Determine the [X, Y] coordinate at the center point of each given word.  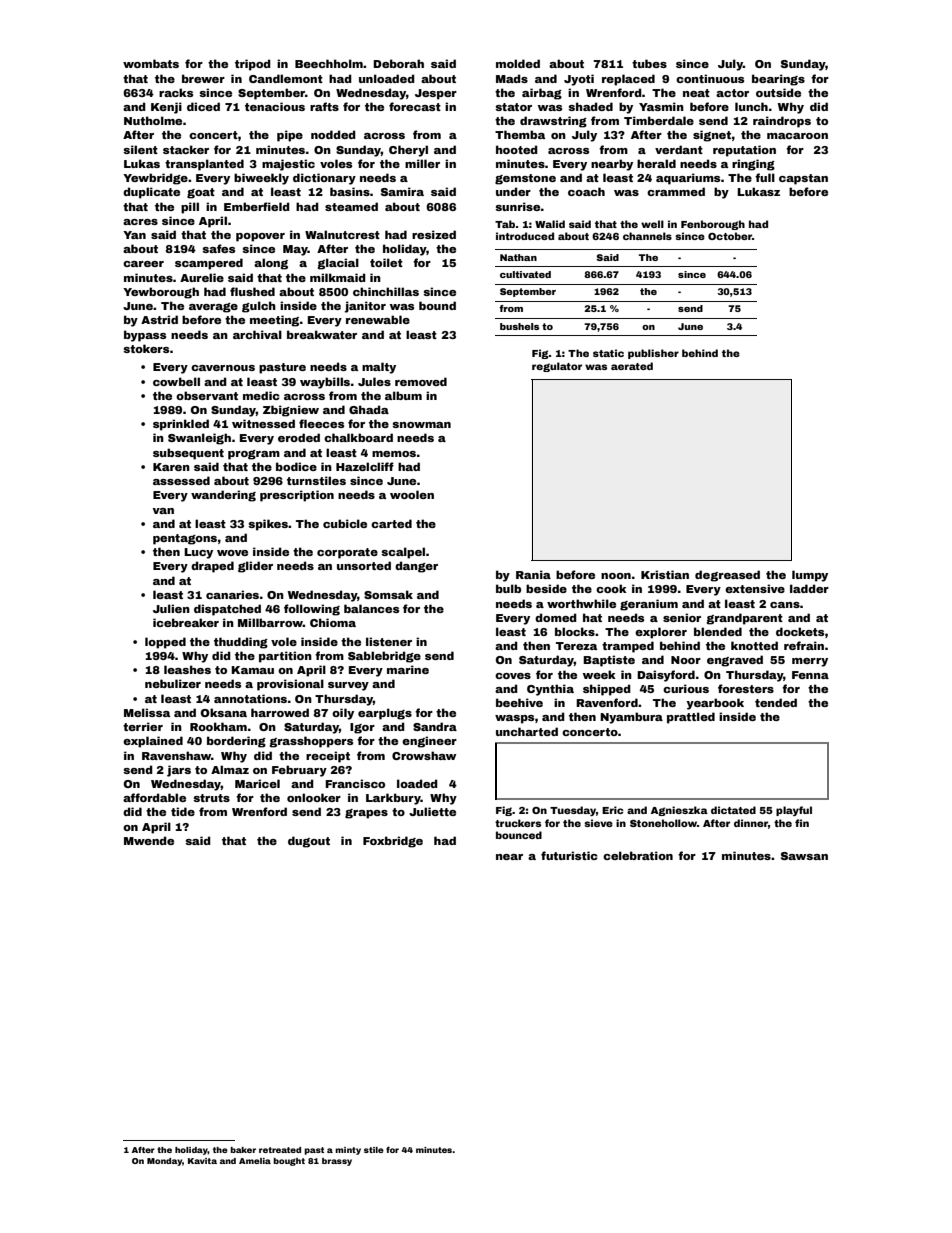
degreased [727, 576]
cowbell [176, 381]
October [730, 236]
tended [776, 702]
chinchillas [386, 291]
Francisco [355, 783]
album [403, 395]
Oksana [224, 712]
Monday [164, 1162]
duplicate [151, 193]
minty [348, 1151]
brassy [337, 1162]
